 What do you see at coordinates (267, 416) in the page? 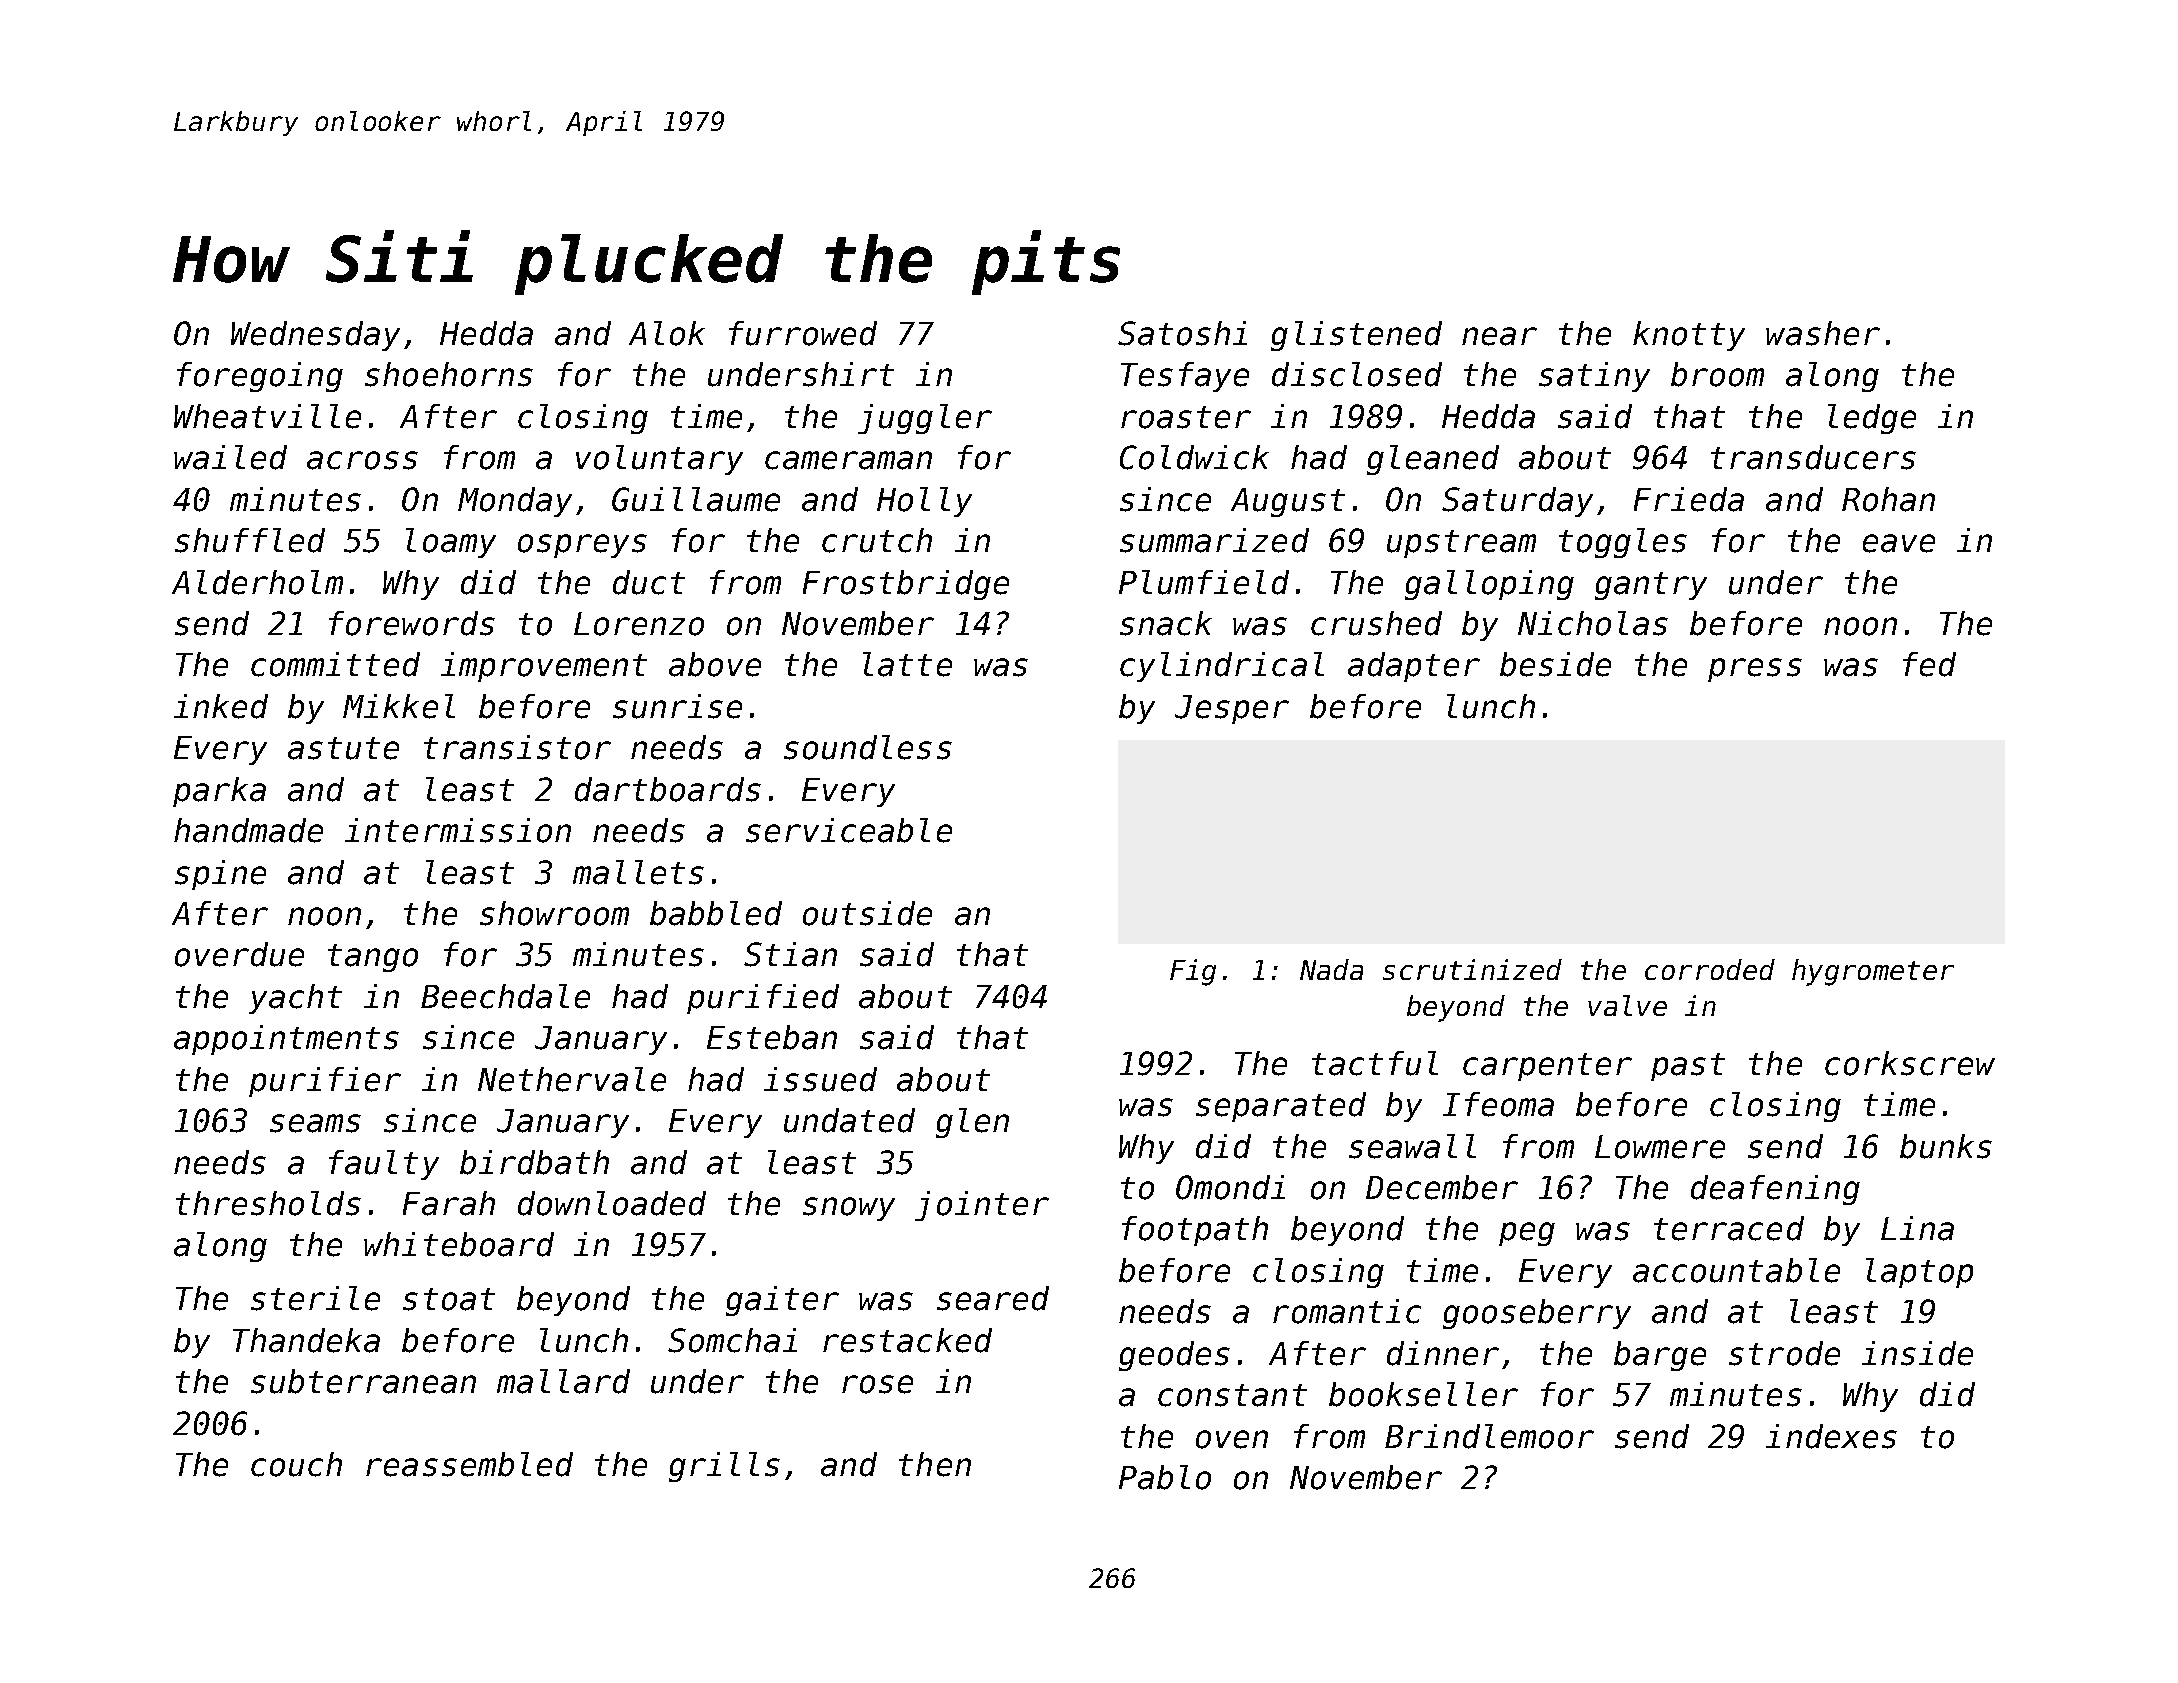
I see `Wheatville` at bounding box center [267, 416].
